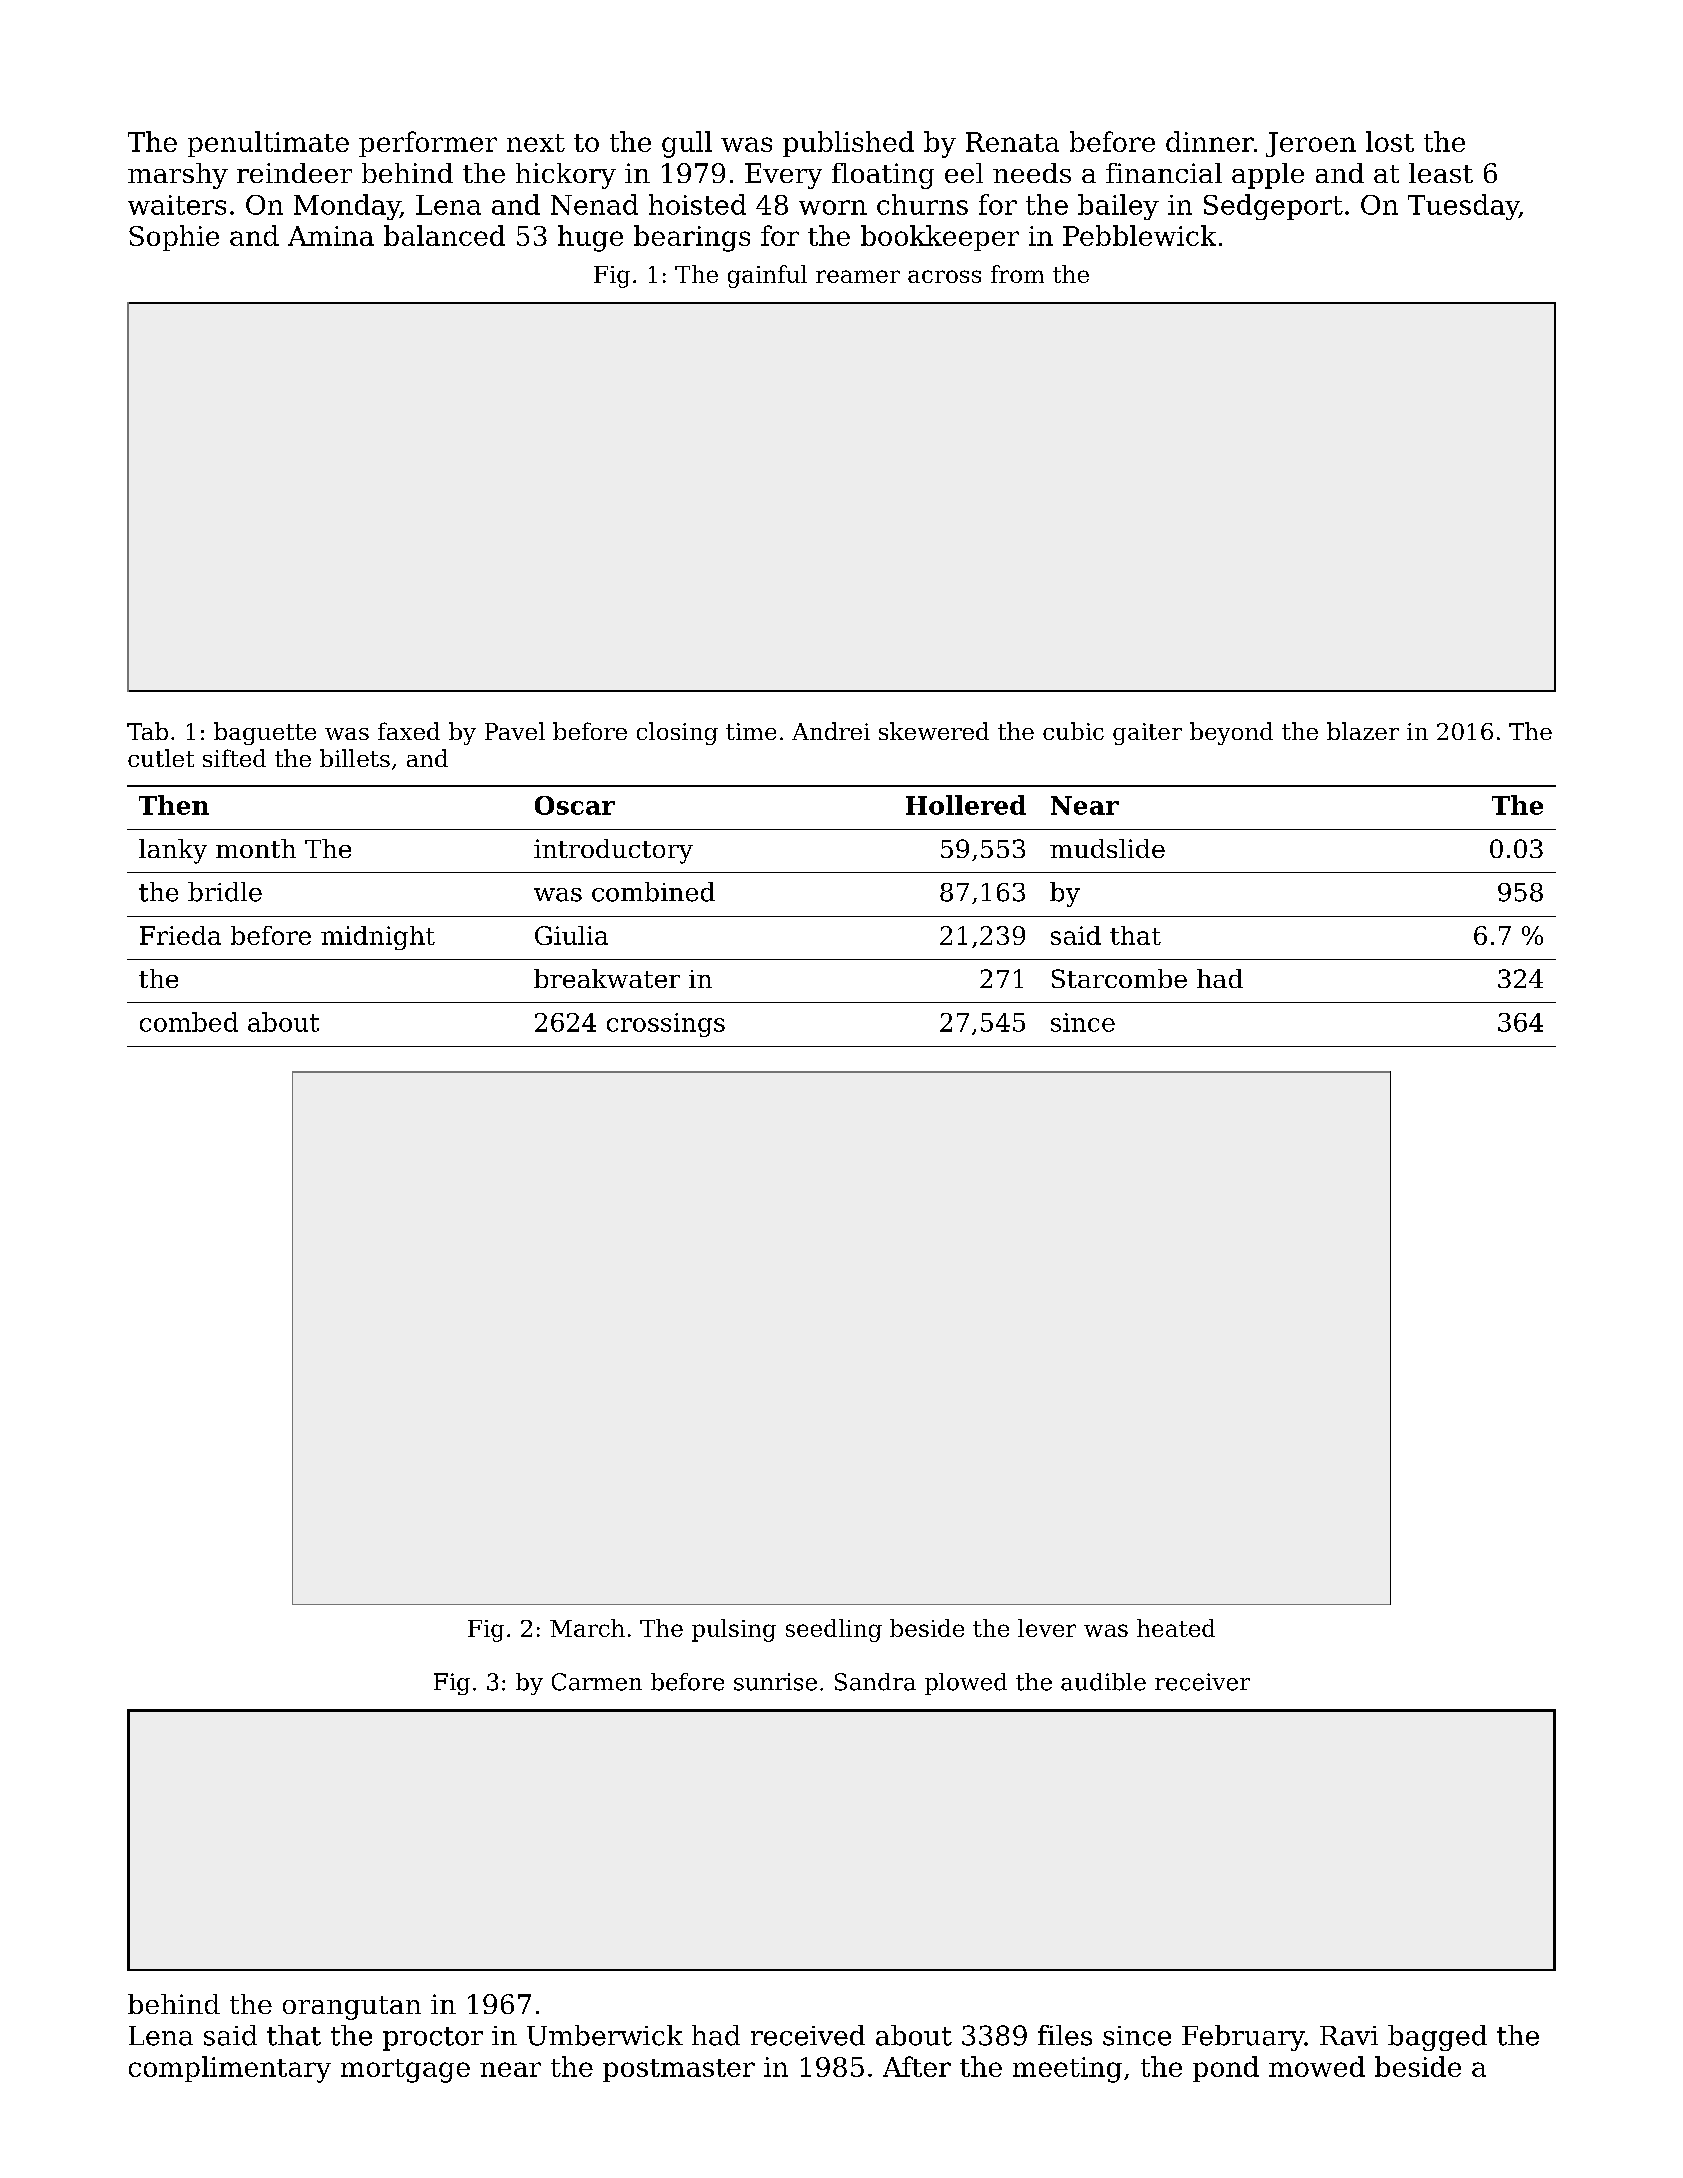 The height and width of the page is (2178, 1683). What do you see at coordinates (1176, 1628) in the page?
I see `heated` at bounding box center [1176, 1628].
